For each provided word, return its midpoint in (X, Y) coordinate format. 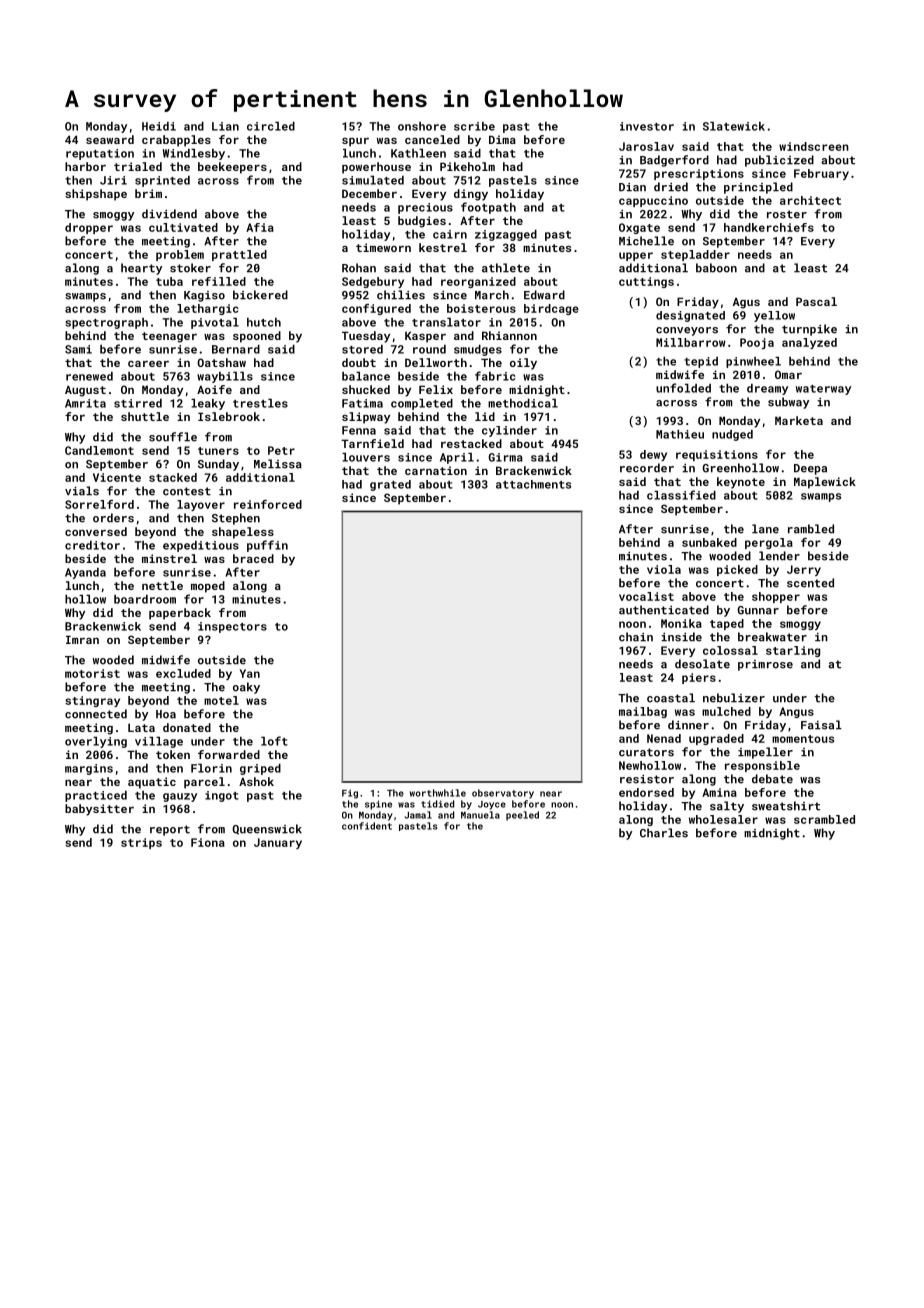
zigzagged (506, 235)
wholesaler (723, 819)
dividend (169, 214)
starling (793, 651)
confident (367, 826)
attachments (533, 484)
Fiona (208, 842)
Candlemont (99, 450)
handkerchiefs (769, 227)
